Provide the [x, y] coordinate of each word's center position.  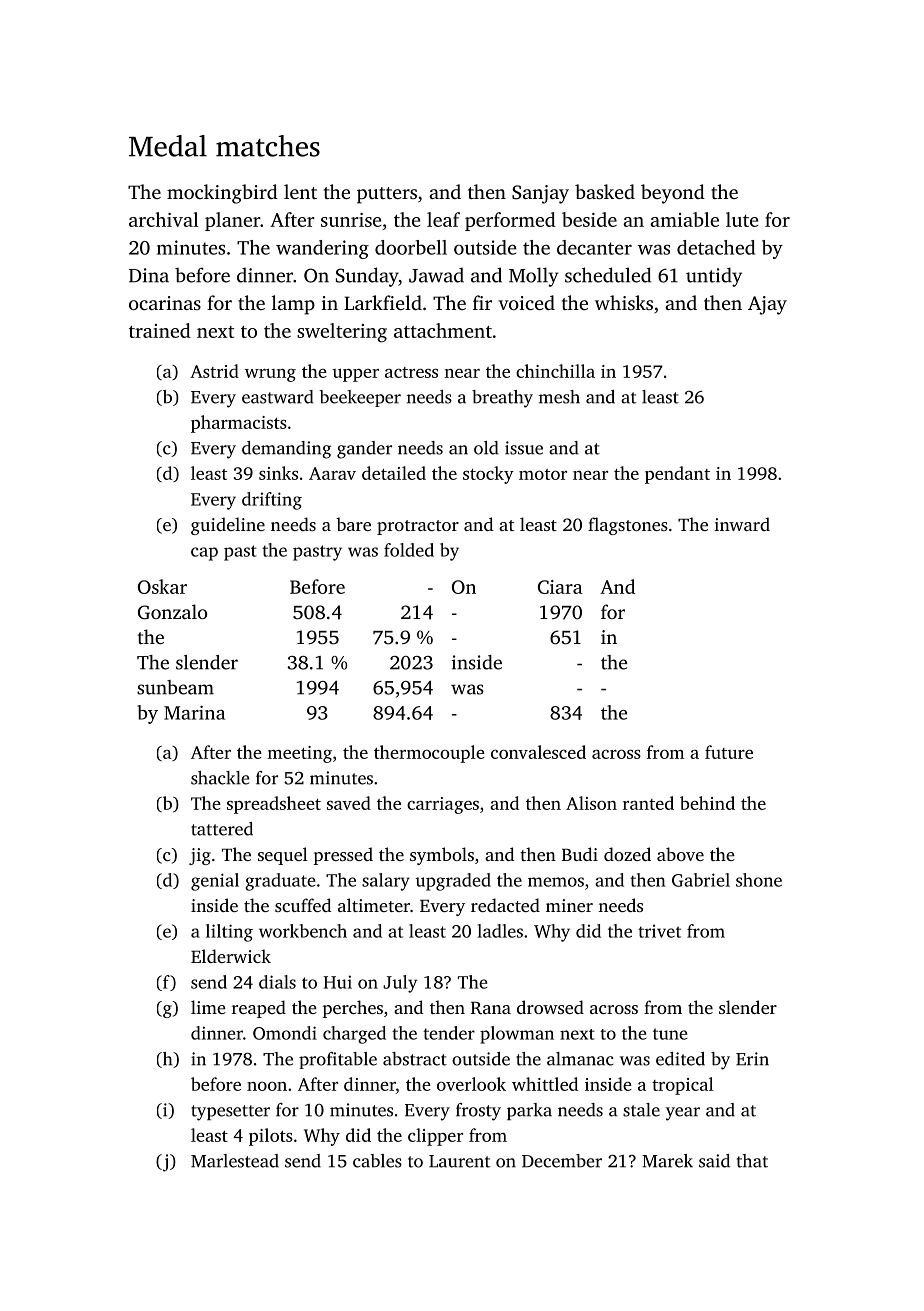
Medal [168, 146]
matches [268, 146]
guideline [228, 526]
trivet [659, 931]
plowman [517, 1035]
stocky [488, 475]
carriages [443, 805]
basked [605, 191]
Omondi [285, 1033]
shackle [220, 778]
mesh [559, 397]
